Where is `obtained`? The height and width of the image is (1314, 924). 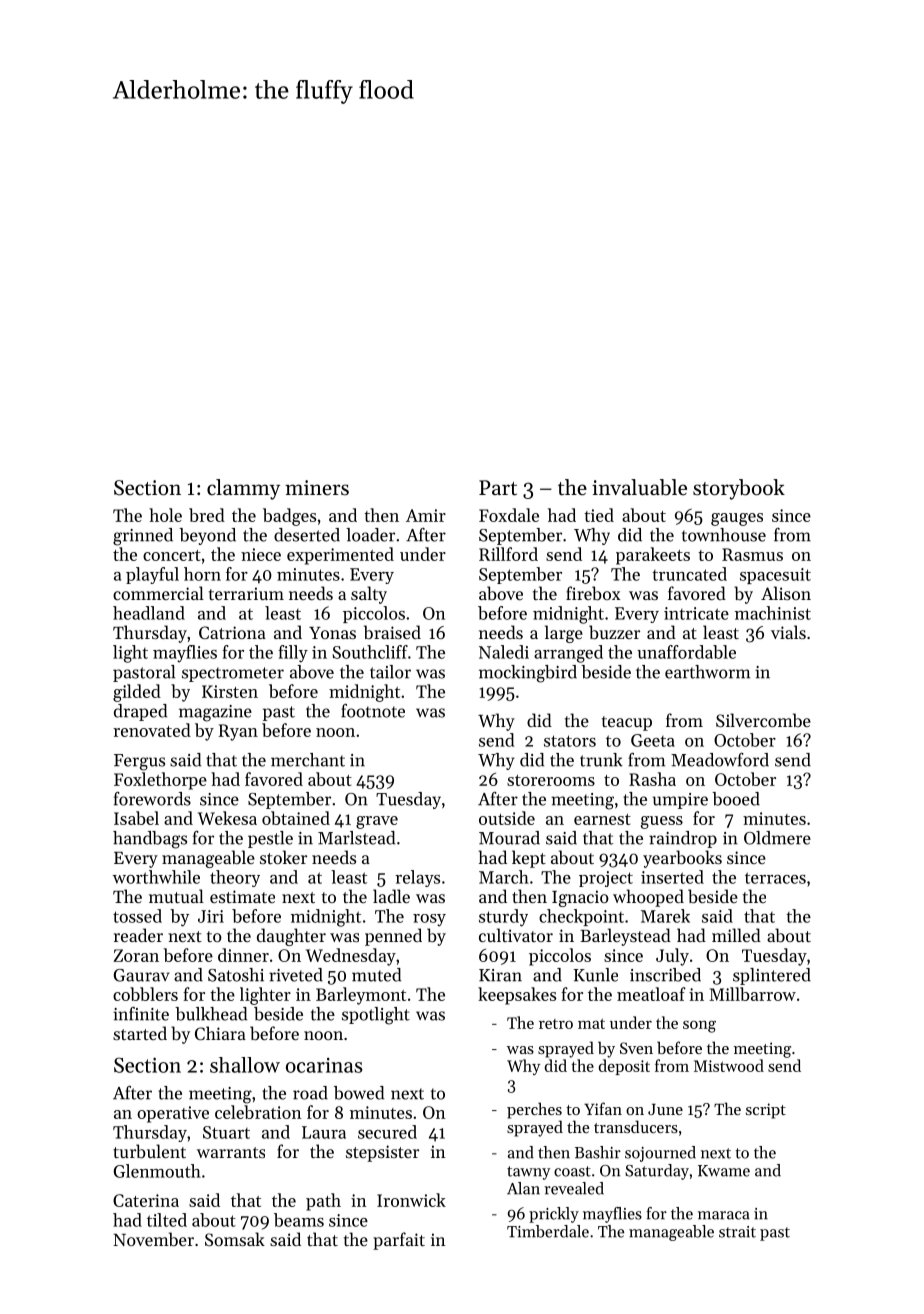
obtained is located at coordinates (296, 818).
